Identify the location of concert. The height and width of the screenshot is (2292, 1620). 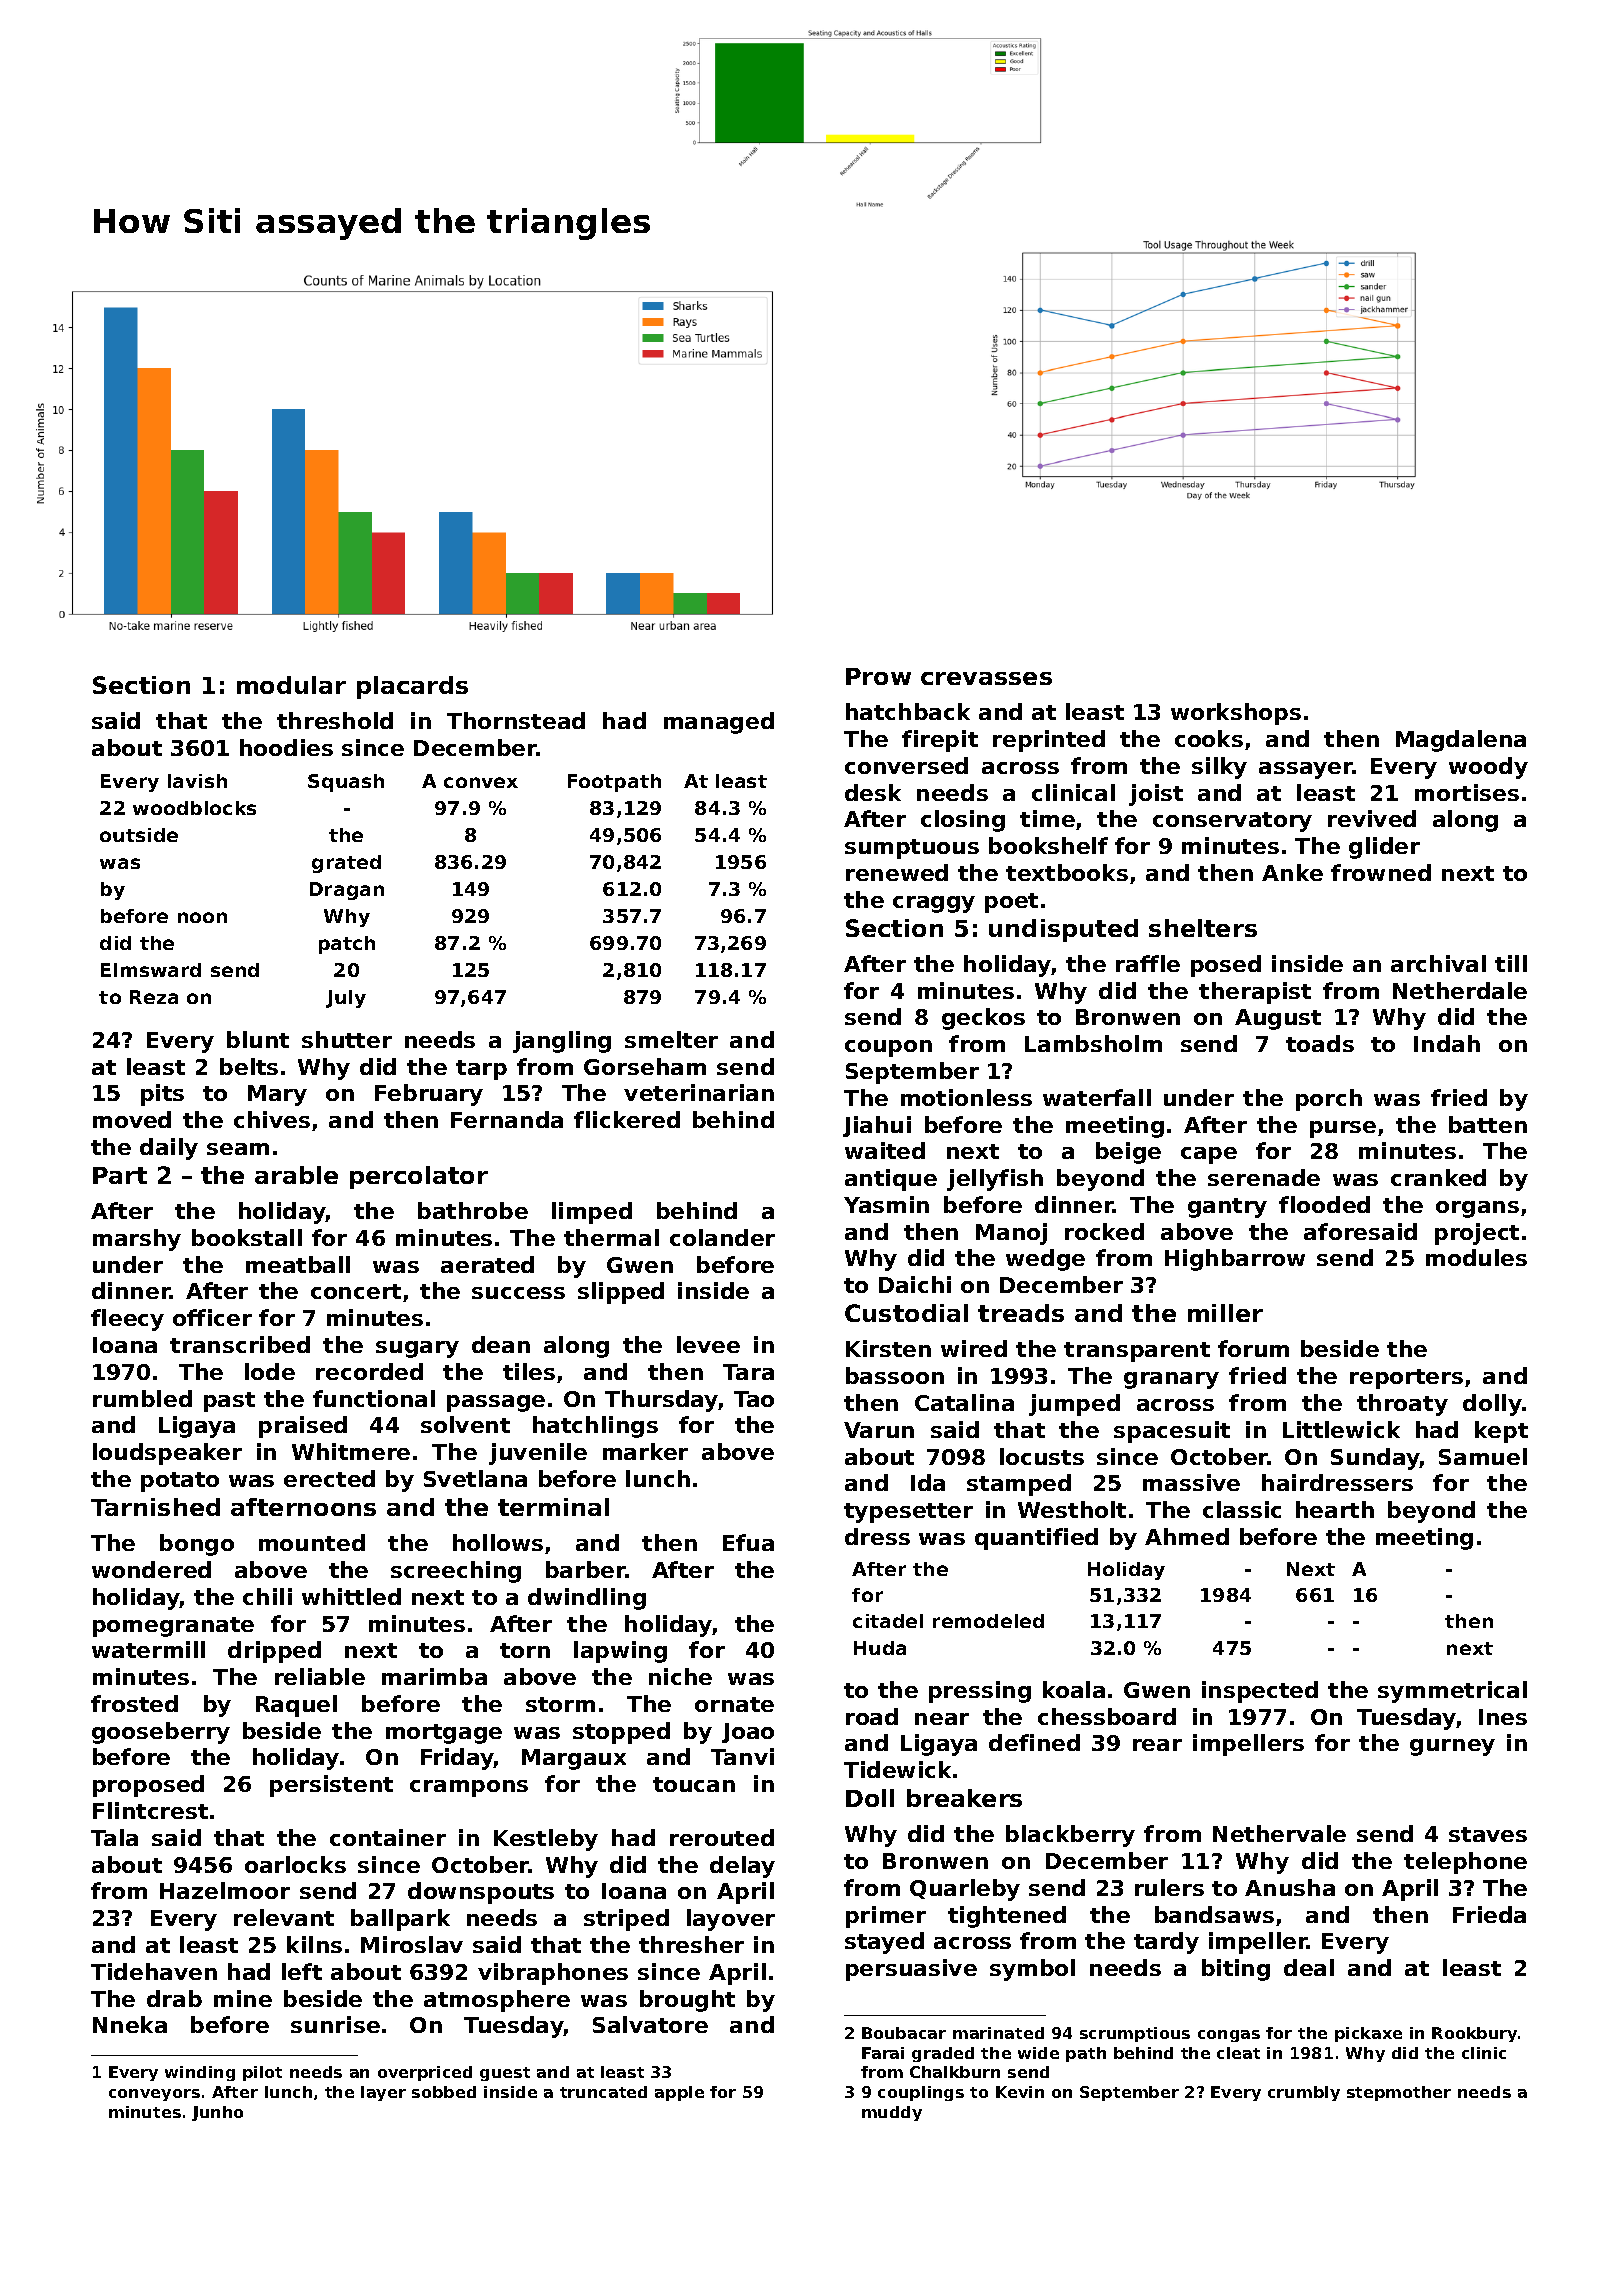
(356, 1291).
